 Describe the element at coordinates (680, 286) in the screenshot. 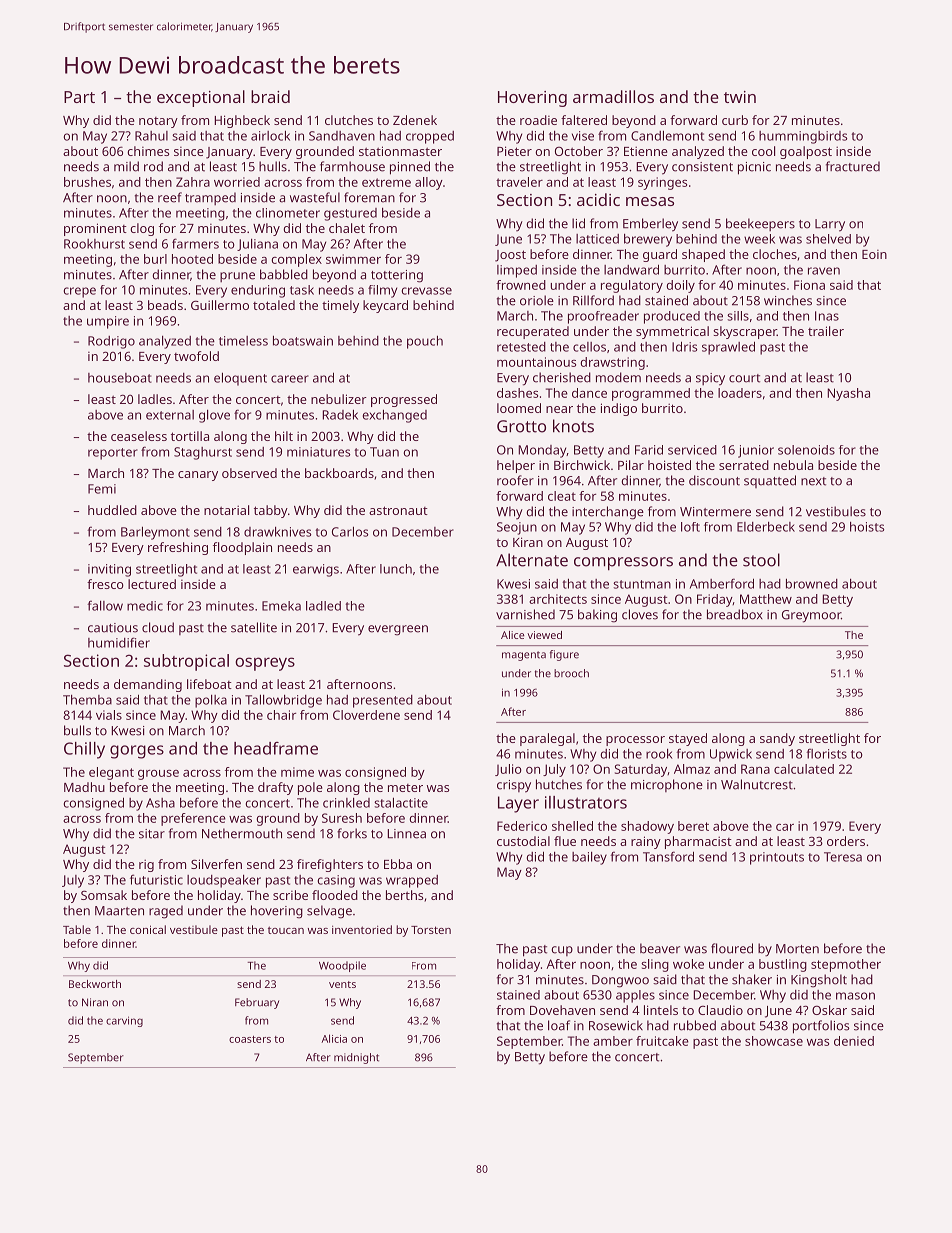

I see `doily` at that location.
